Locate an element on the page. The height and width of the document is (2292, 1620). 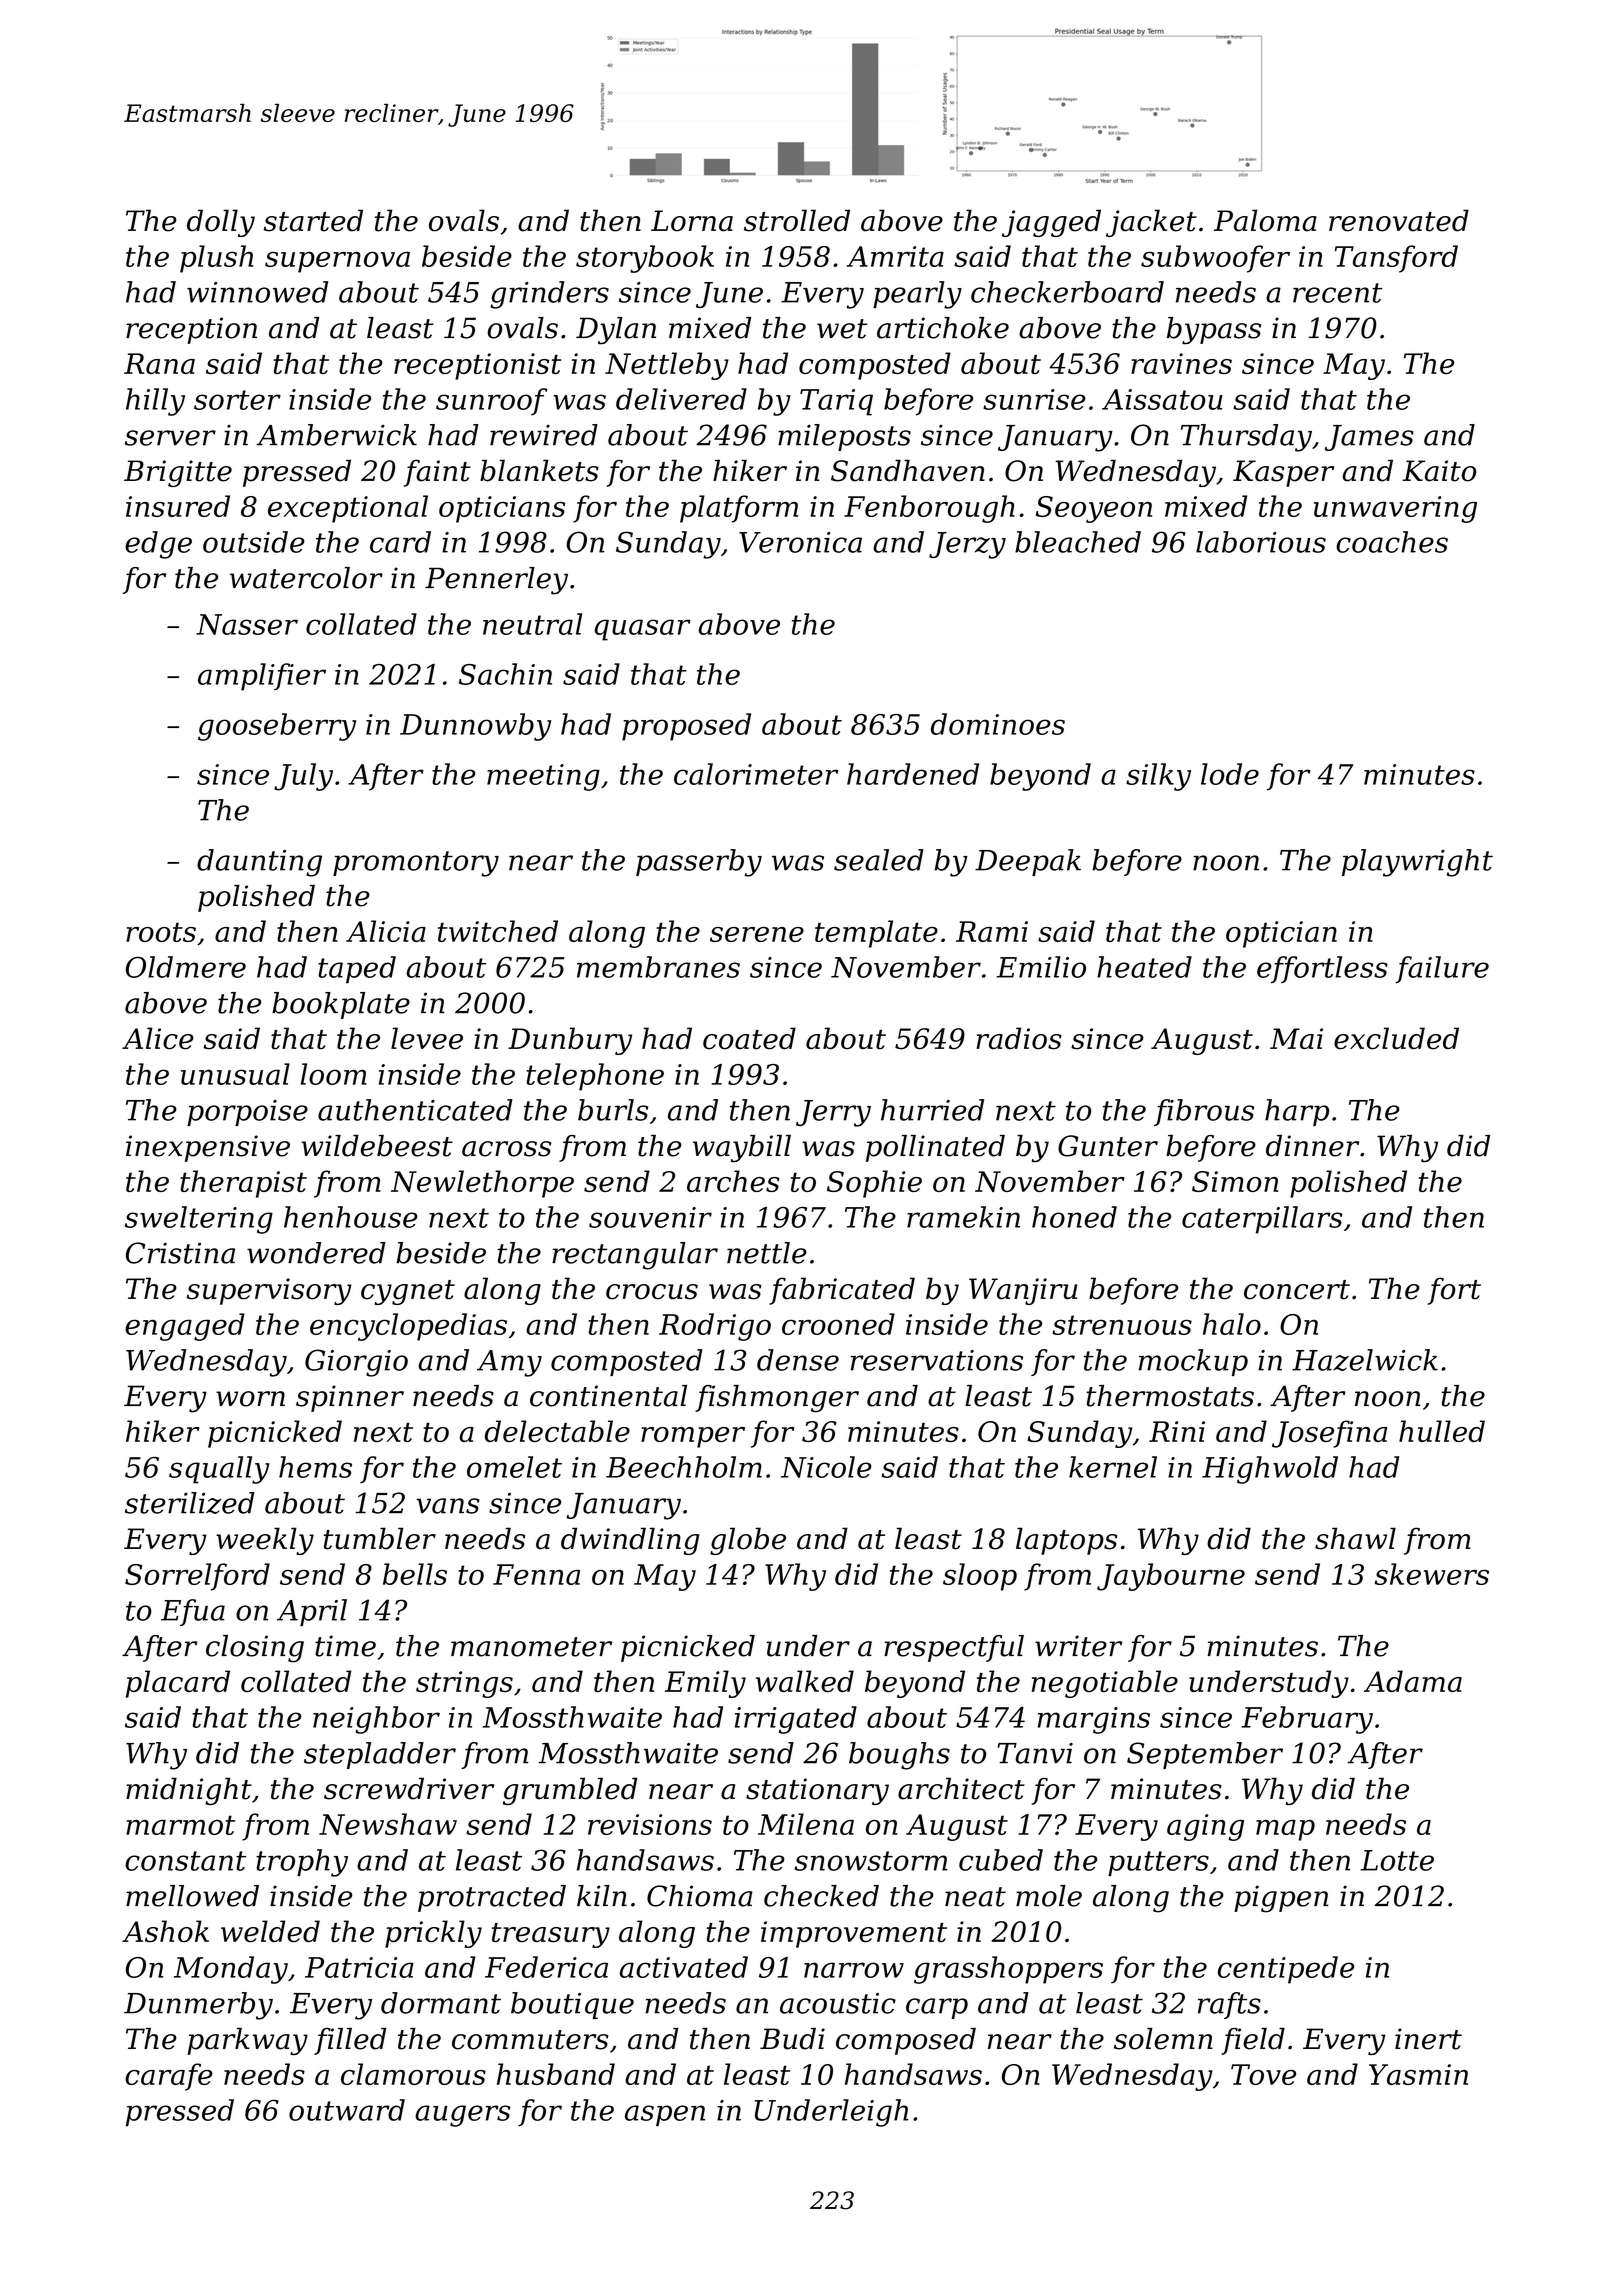
Amy is located at coordinates (509, 1363).
